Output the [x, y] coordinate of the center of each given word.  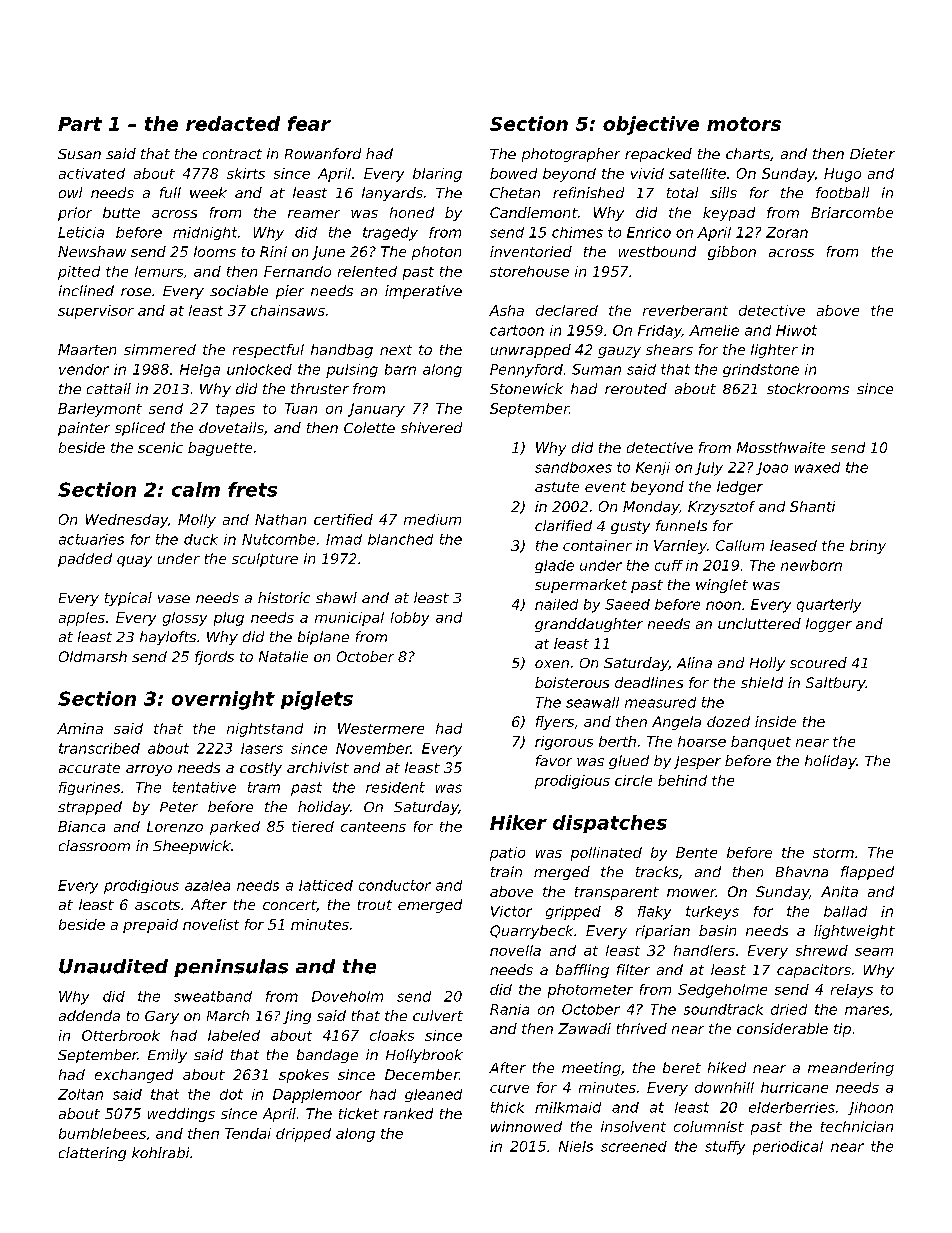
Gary [162, 1017]
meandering [851, 1069]
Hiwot [796, 330]
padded [85, 560]
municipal [349, 619]
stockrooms [808, 388]
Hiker [518, 822]
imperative [423, 292]
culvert [438, 1015]
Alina [694, 662]
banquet [761, 743]
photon [436, 253]
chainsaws [288, 310]
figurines [89, 788]
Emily [167, 1056]
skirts [246, 173]
